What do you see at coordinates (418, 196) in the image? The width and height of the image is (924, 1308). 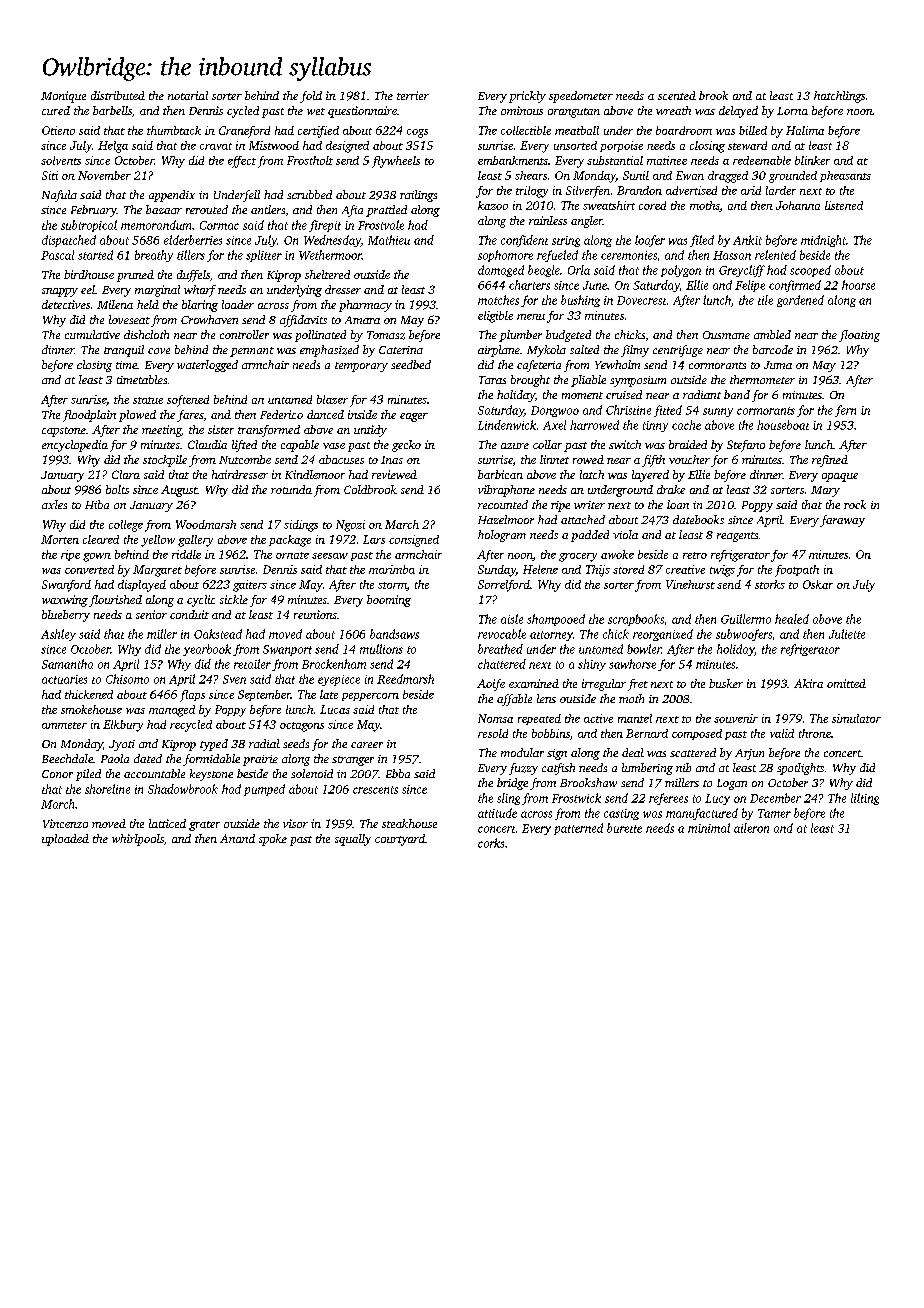 I see `railings` at bounding box center [418, 196].
